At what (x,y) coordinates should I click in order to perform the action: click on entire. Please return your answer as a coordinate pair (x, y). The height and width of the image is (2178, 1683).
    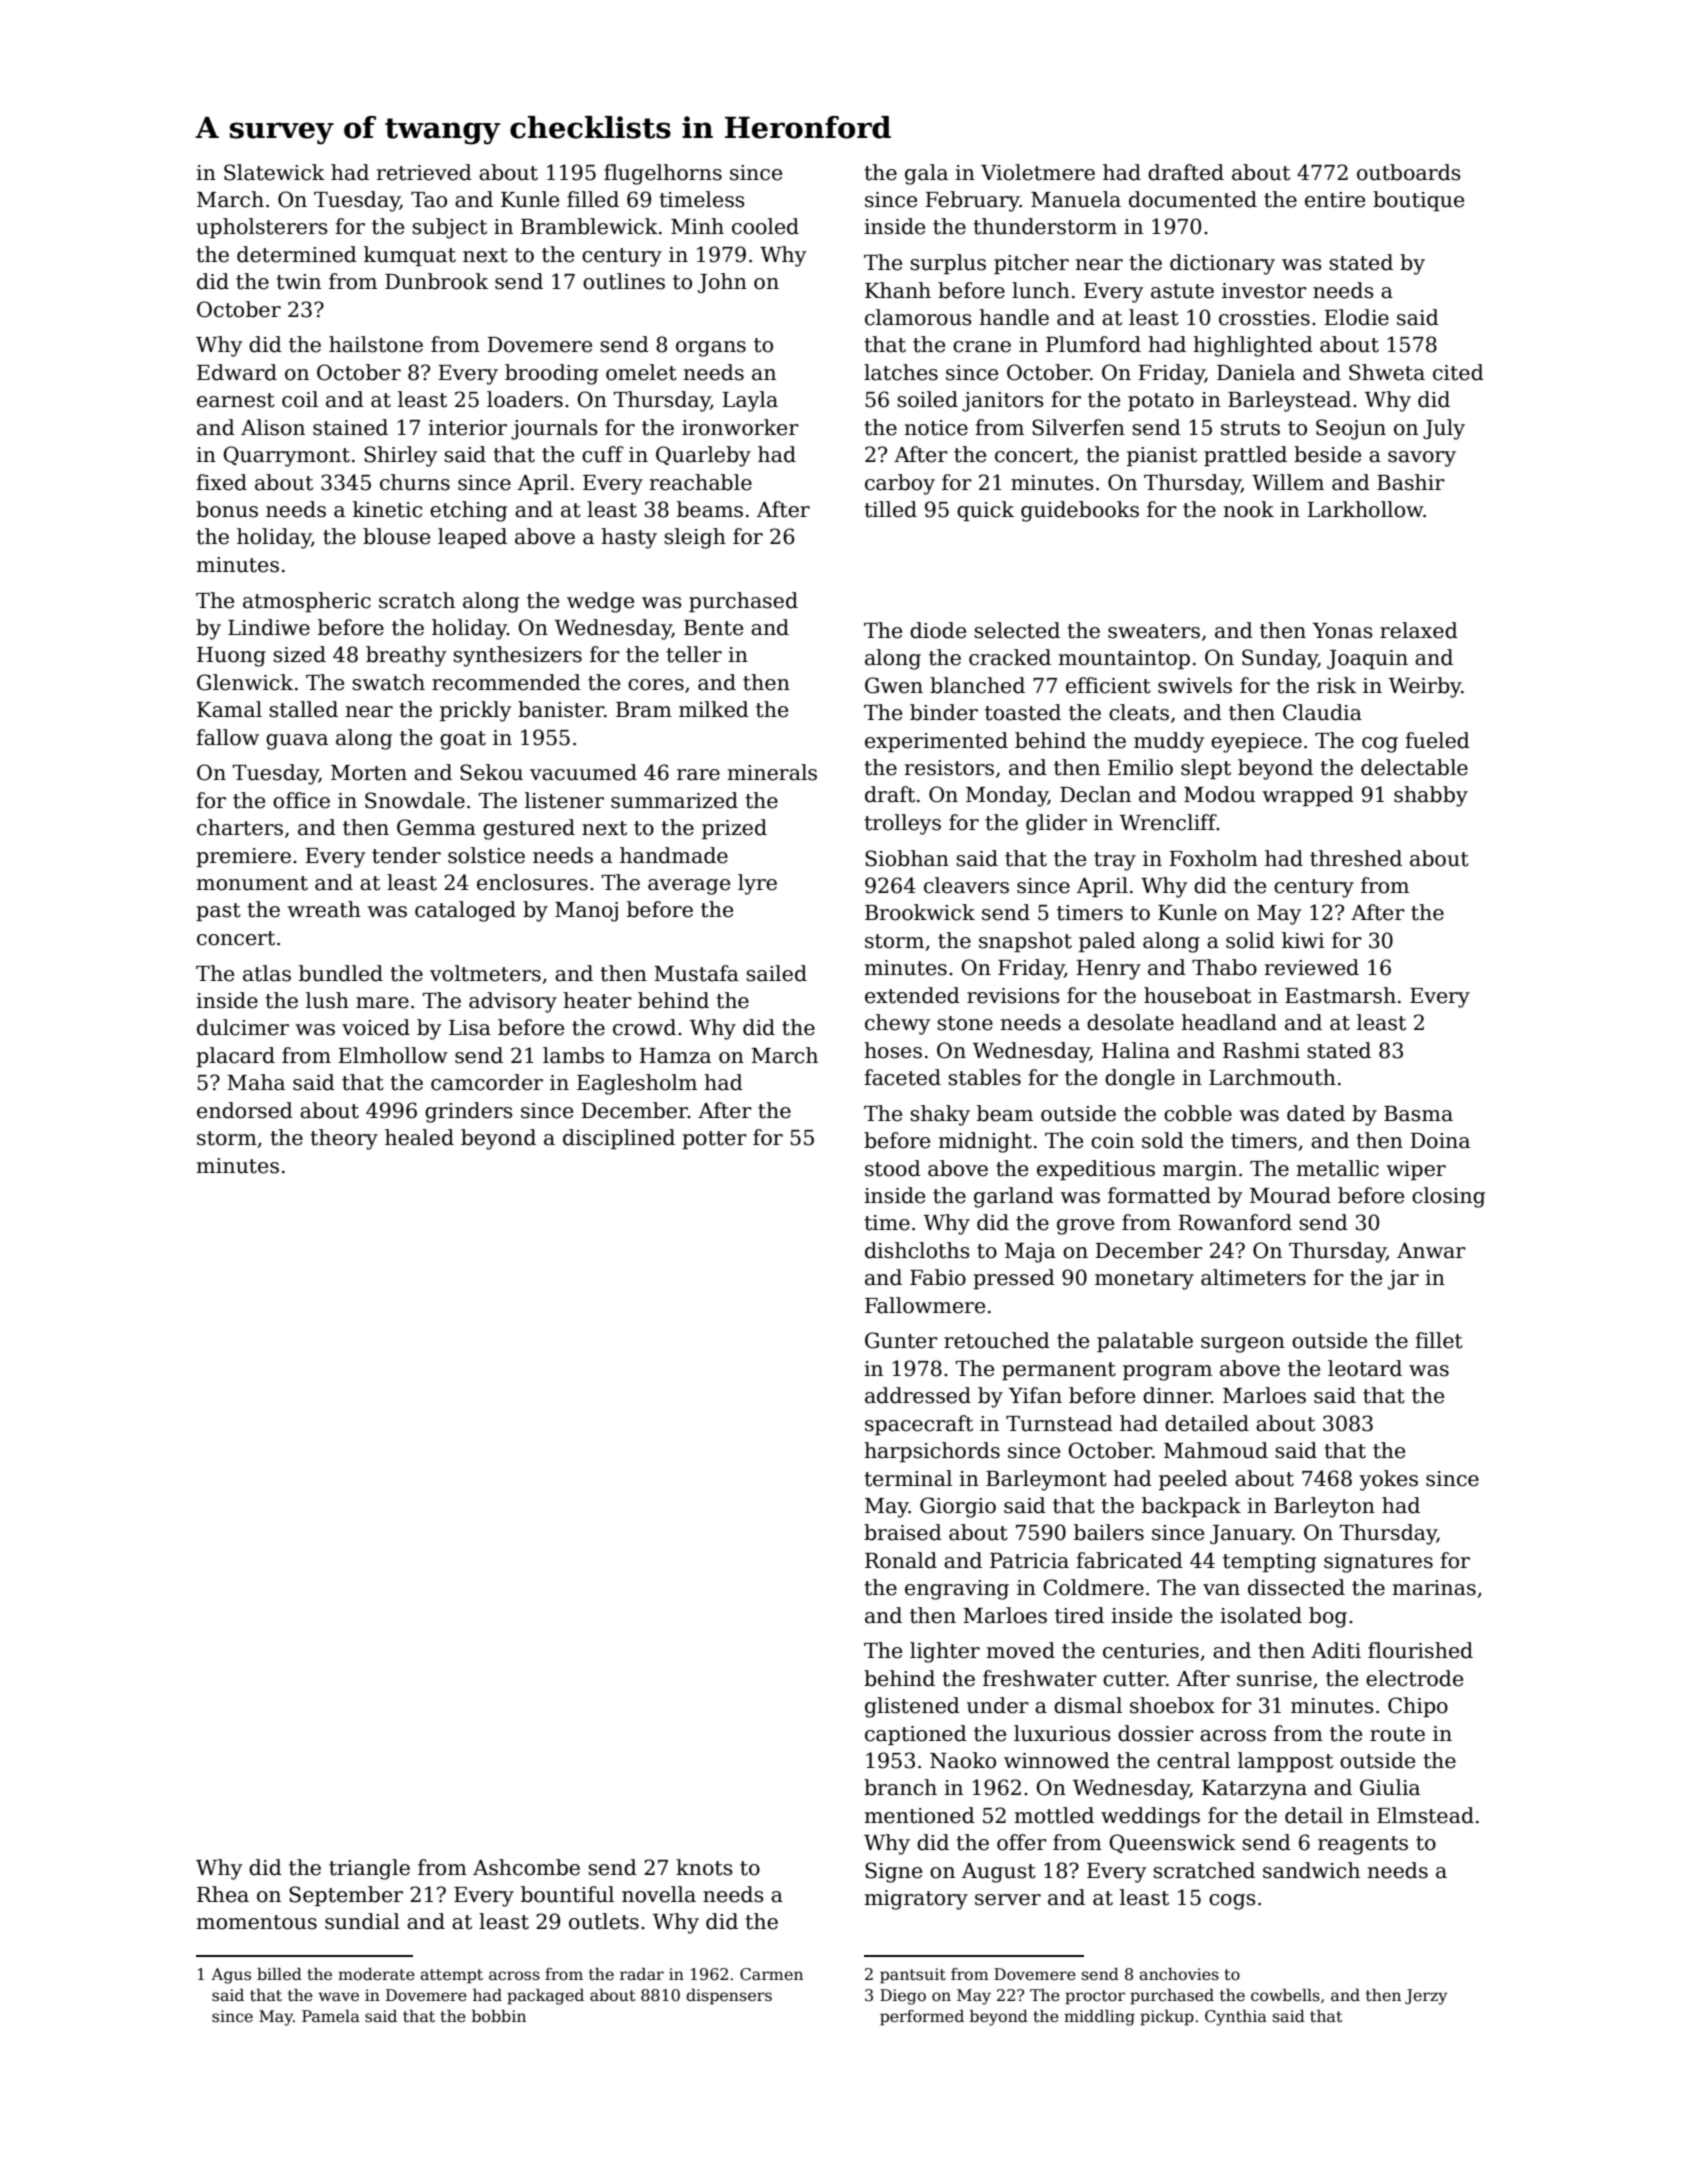
    Looking at the image, I should click on (1335, 200).
